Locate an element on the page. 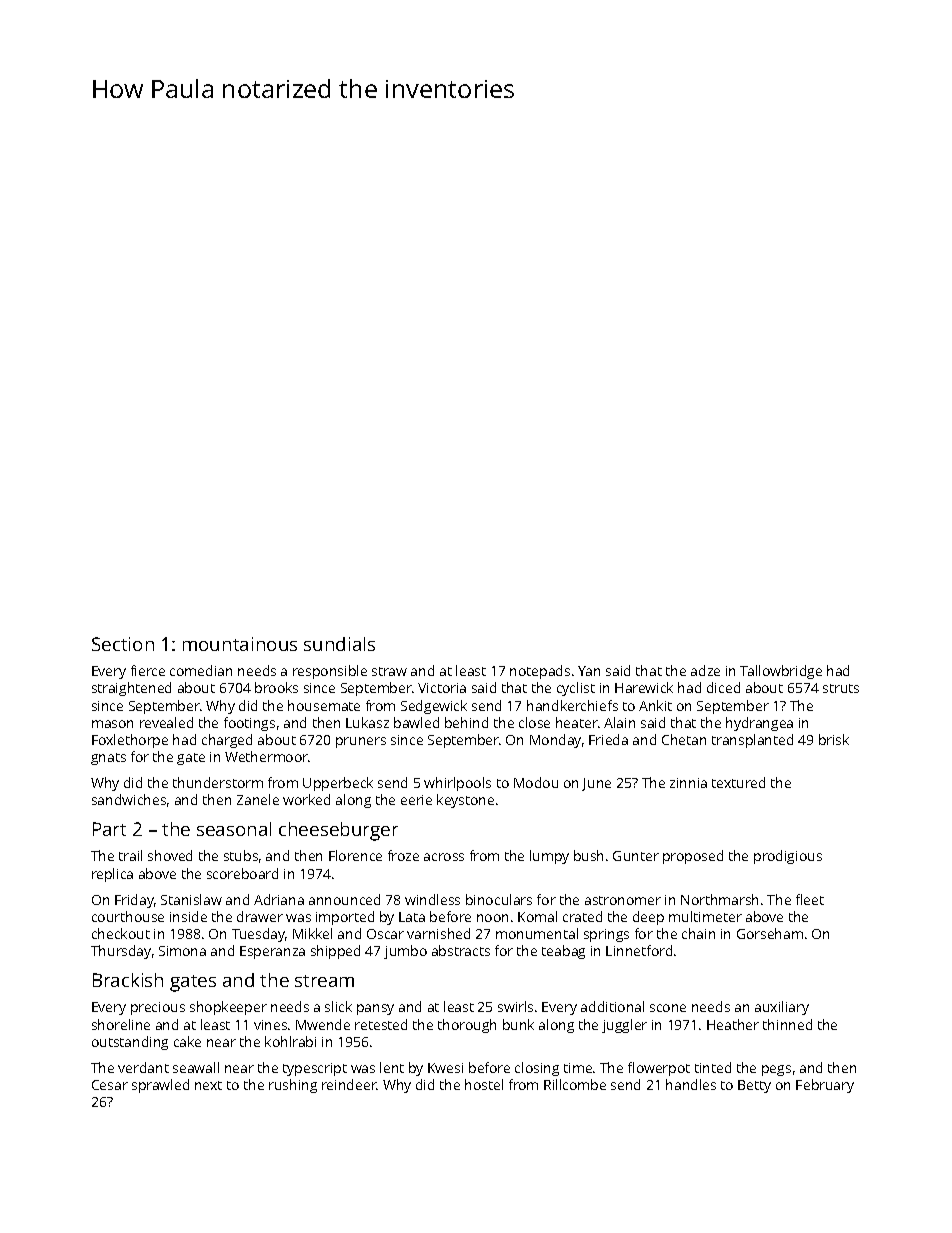 This image has width=952, height=1233. February is located at coordinates (825, 1086).
